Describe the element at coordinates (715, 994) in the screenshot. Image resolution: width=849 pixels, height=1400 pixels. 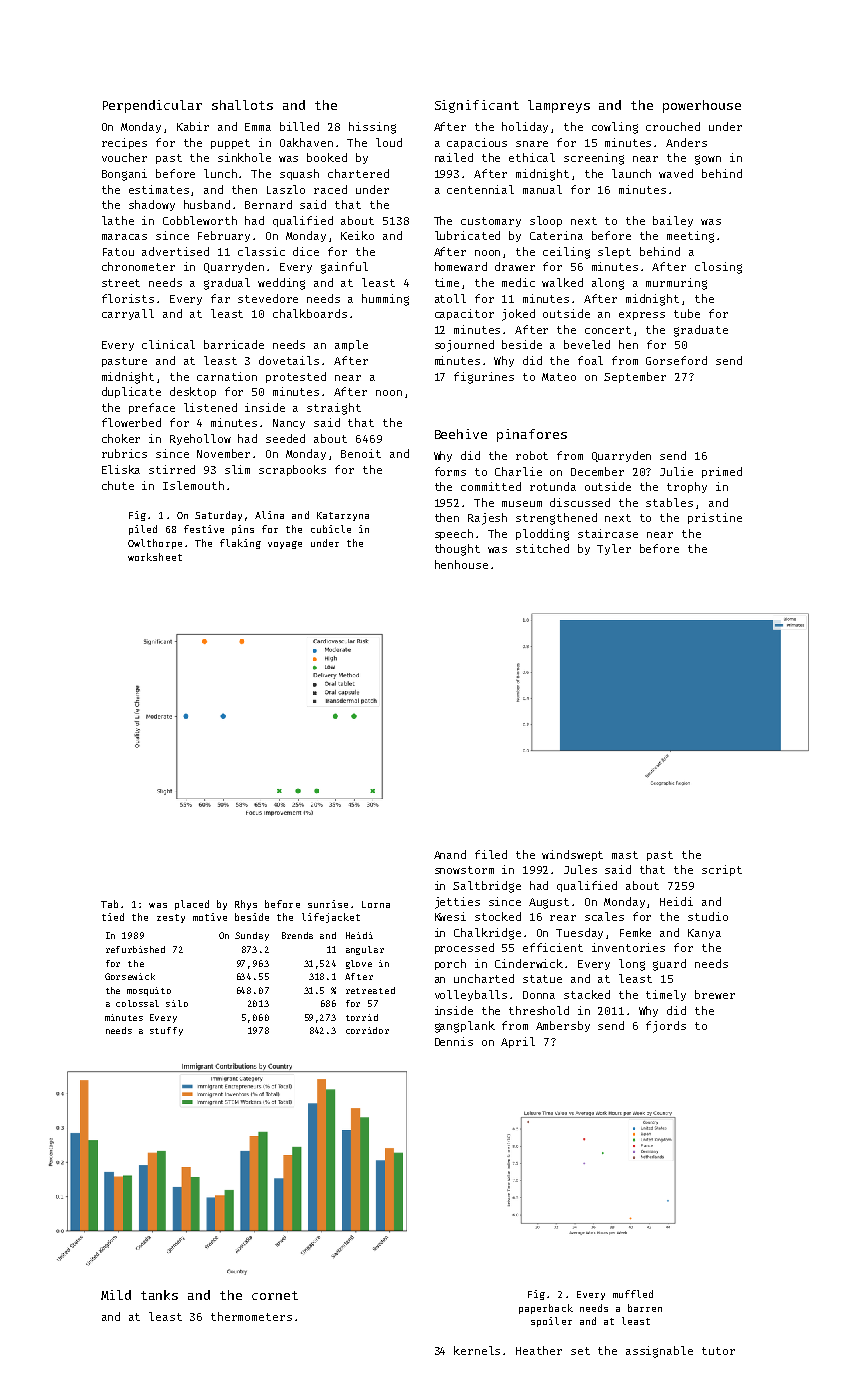
I see `brewer` at that location.
